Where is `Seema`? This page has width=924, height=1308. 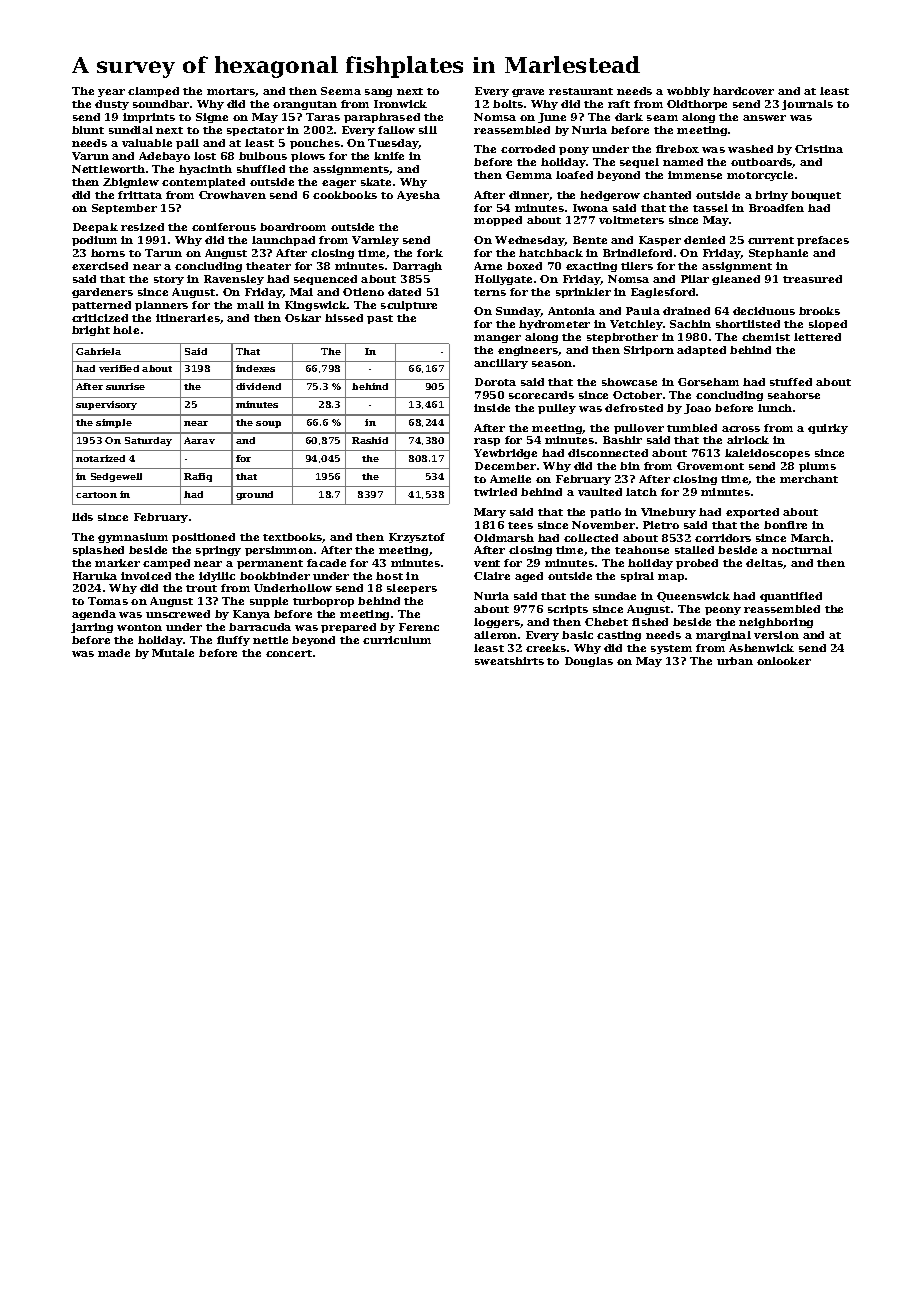 Seema is located at coordinates (341, 91).
